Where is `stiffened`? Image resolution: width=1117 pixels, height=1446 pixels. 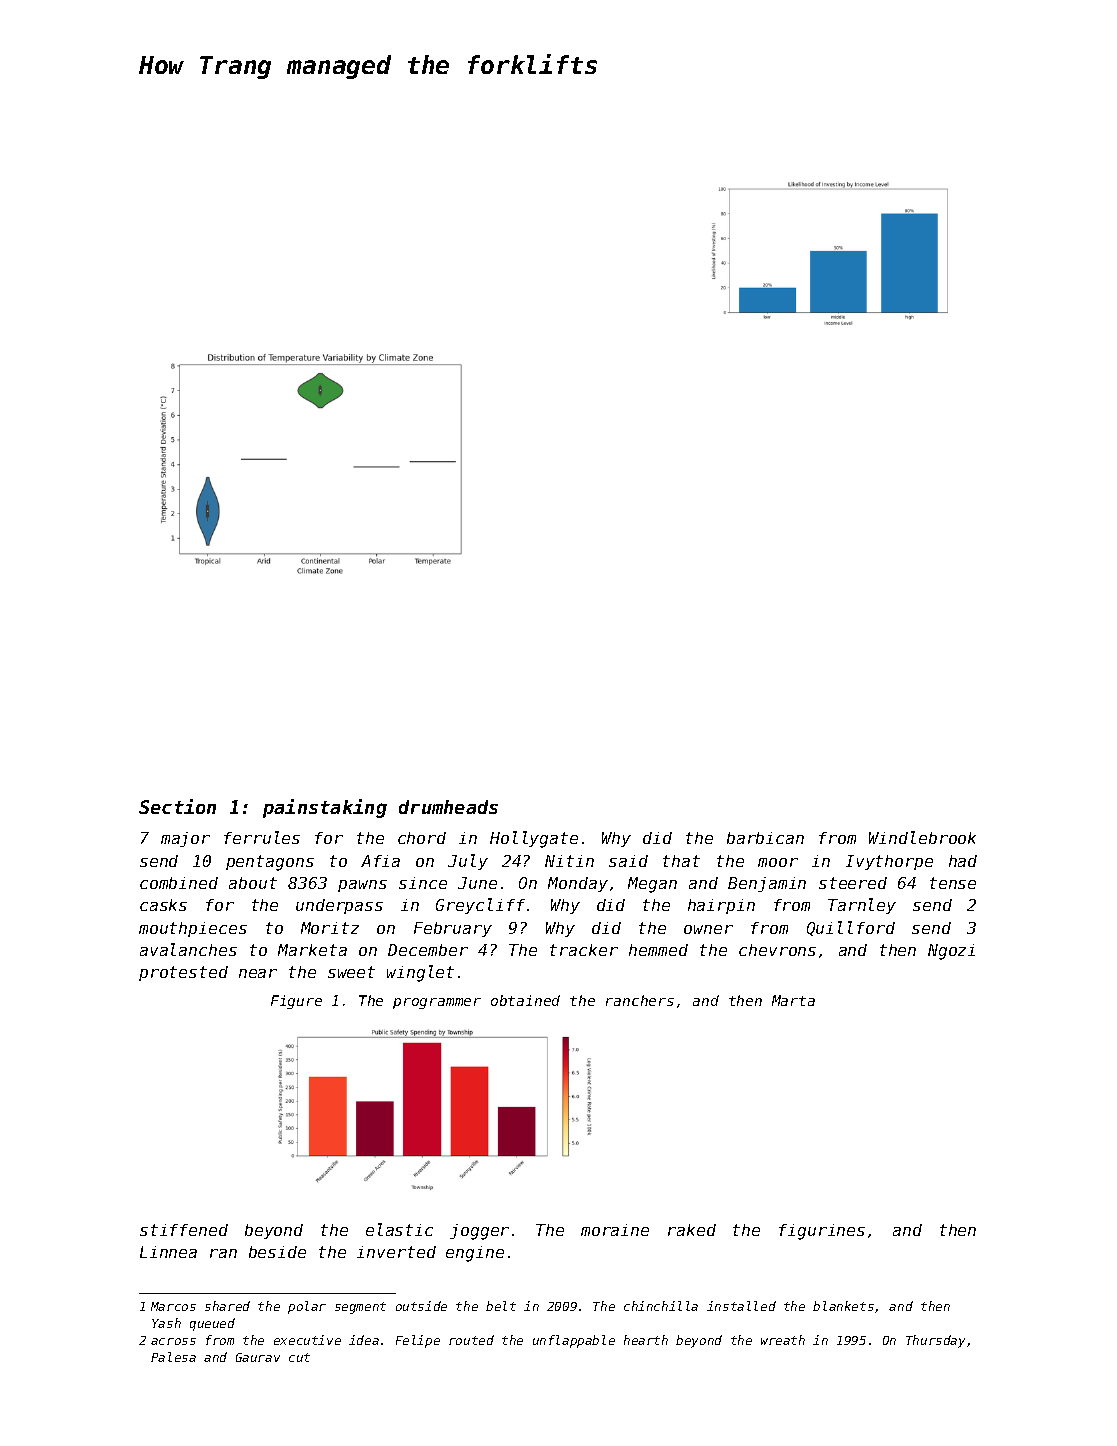 stiffened is located at coordinates (184, 1230).
